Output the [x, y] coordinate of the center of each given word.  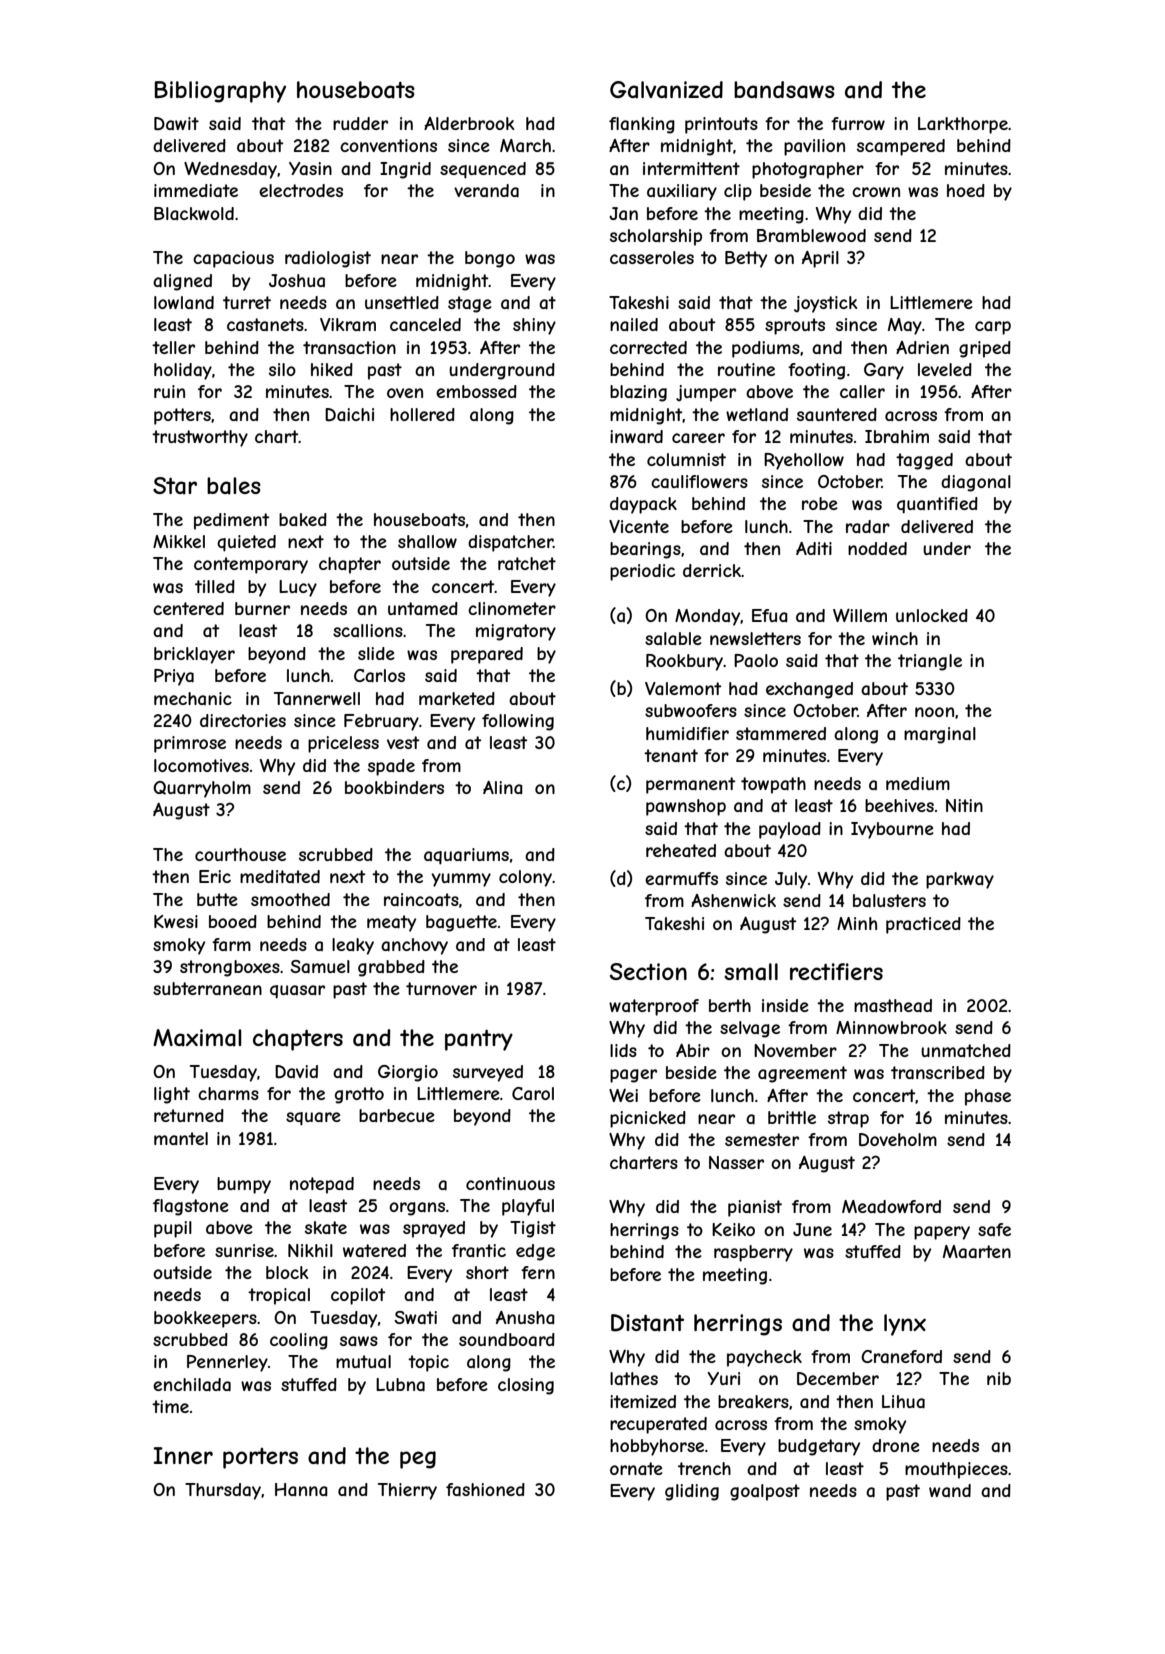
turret [247, 302]
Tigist [533, 1229]
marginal [940, 735]
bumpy [244, 1185]
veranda [486, 190]
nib [999, 1378]
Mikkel [179, 541]
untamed [423, 608]
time [170, 1406]
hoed [966, 190]
